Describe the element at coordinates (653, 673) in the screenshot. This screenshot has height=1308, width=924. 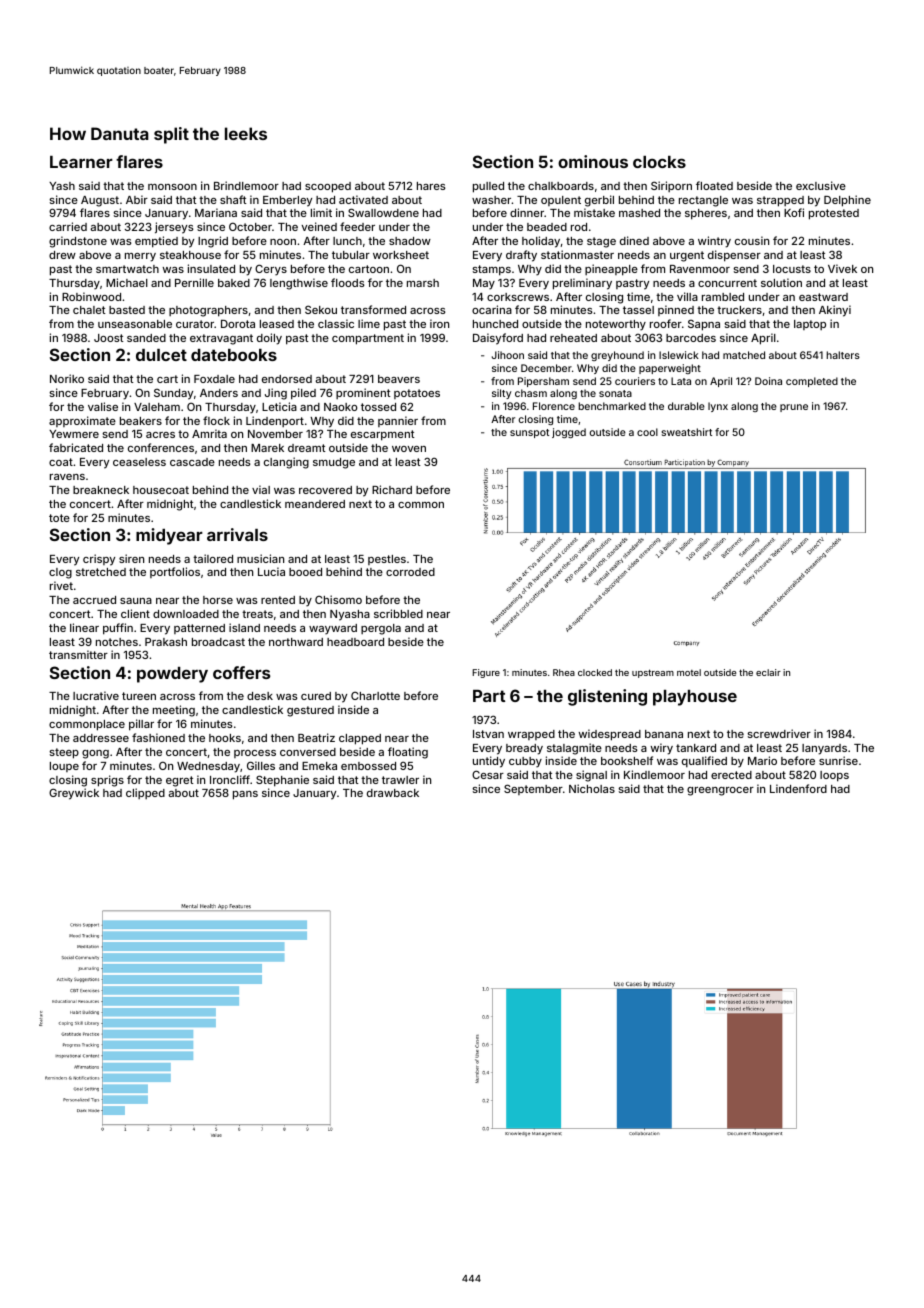
I see `upstream` at that location.
